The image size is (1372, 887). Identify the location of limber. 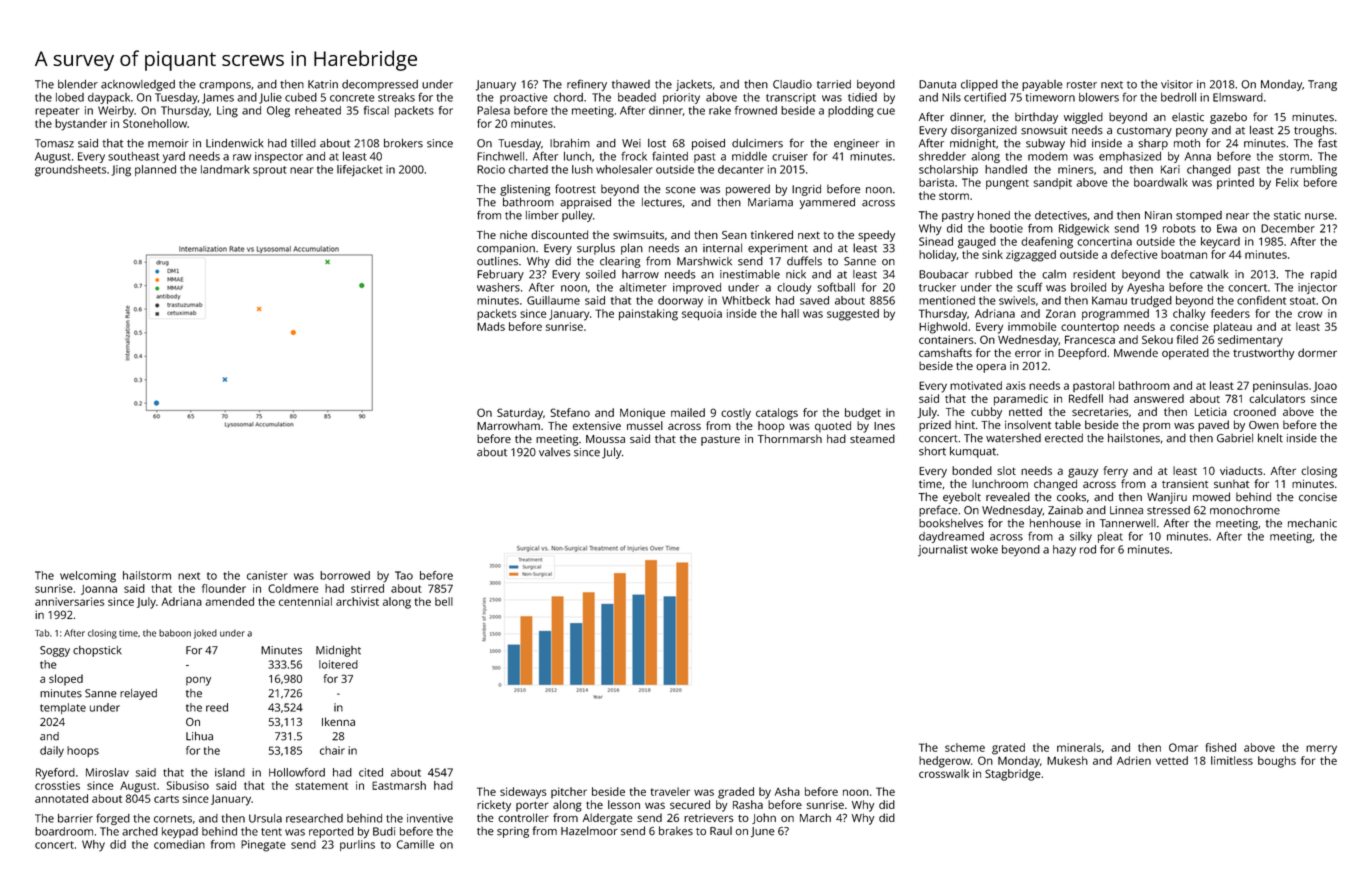
(542, 215).
